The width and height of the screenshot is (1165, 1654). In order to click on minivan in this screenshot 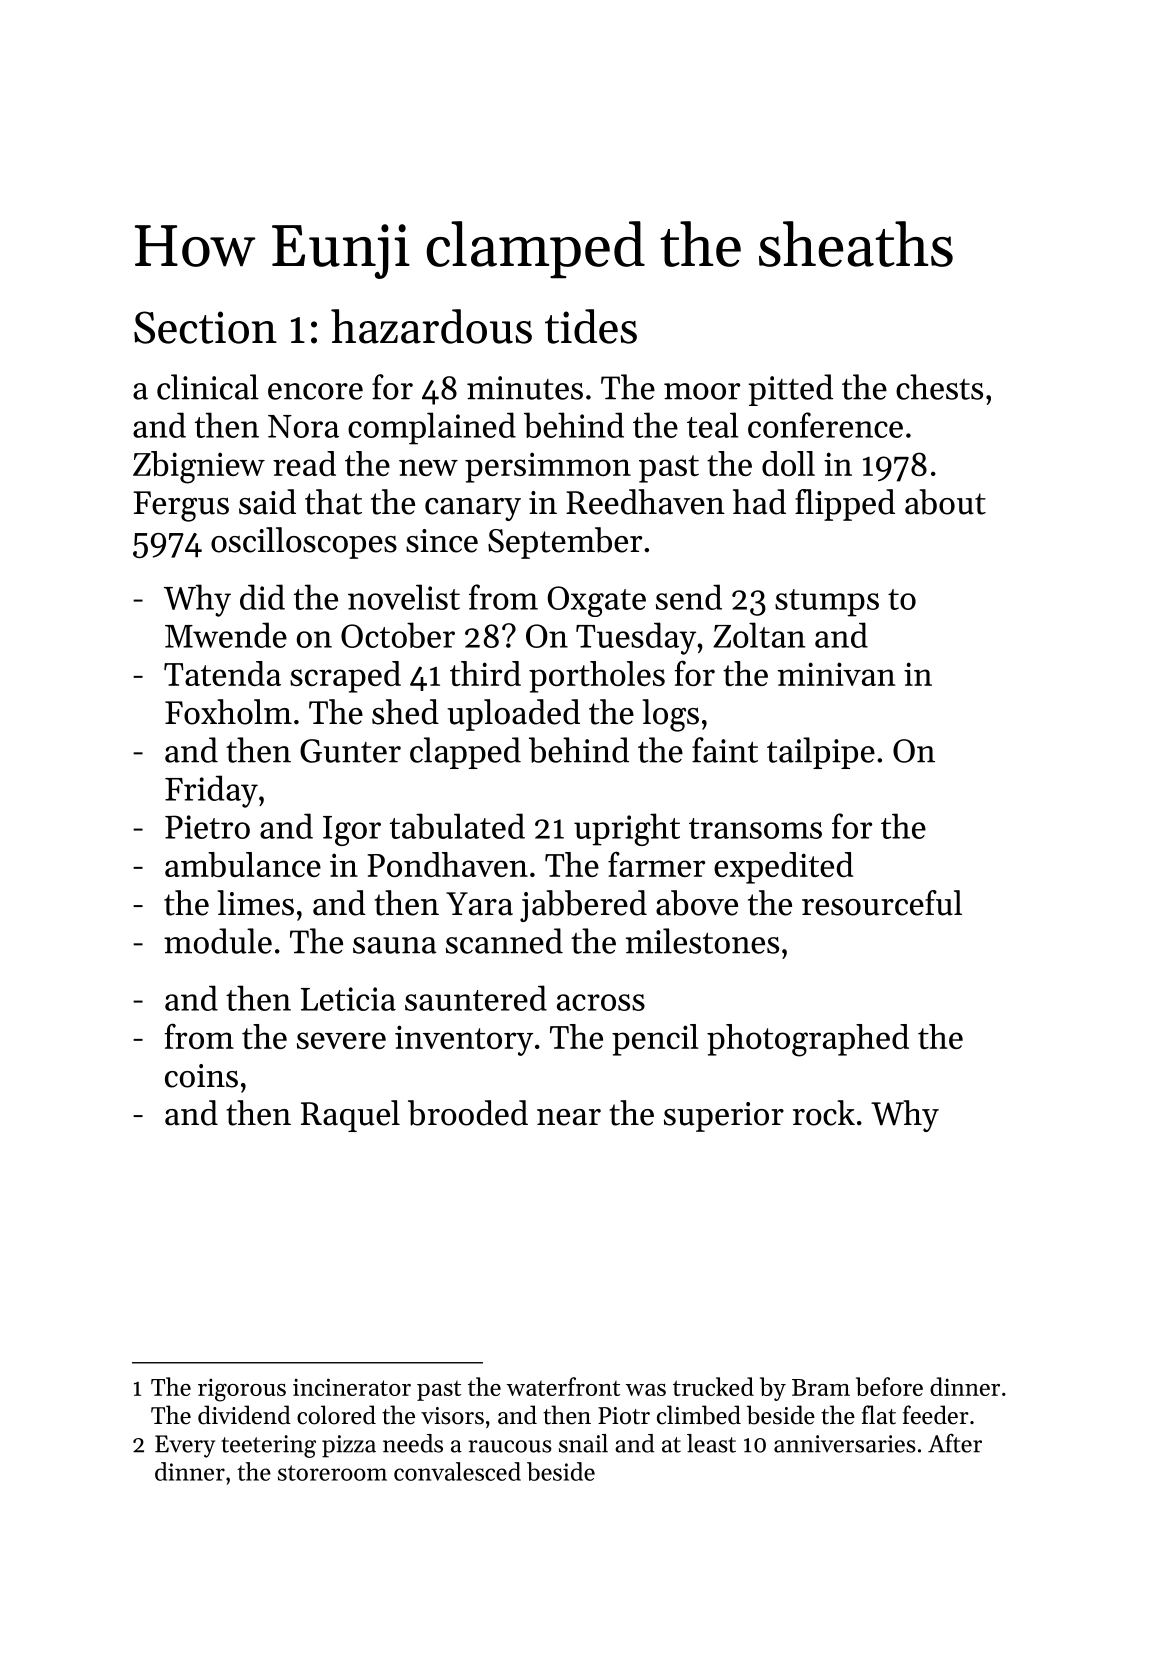, I will do `click(836, 674)`.
